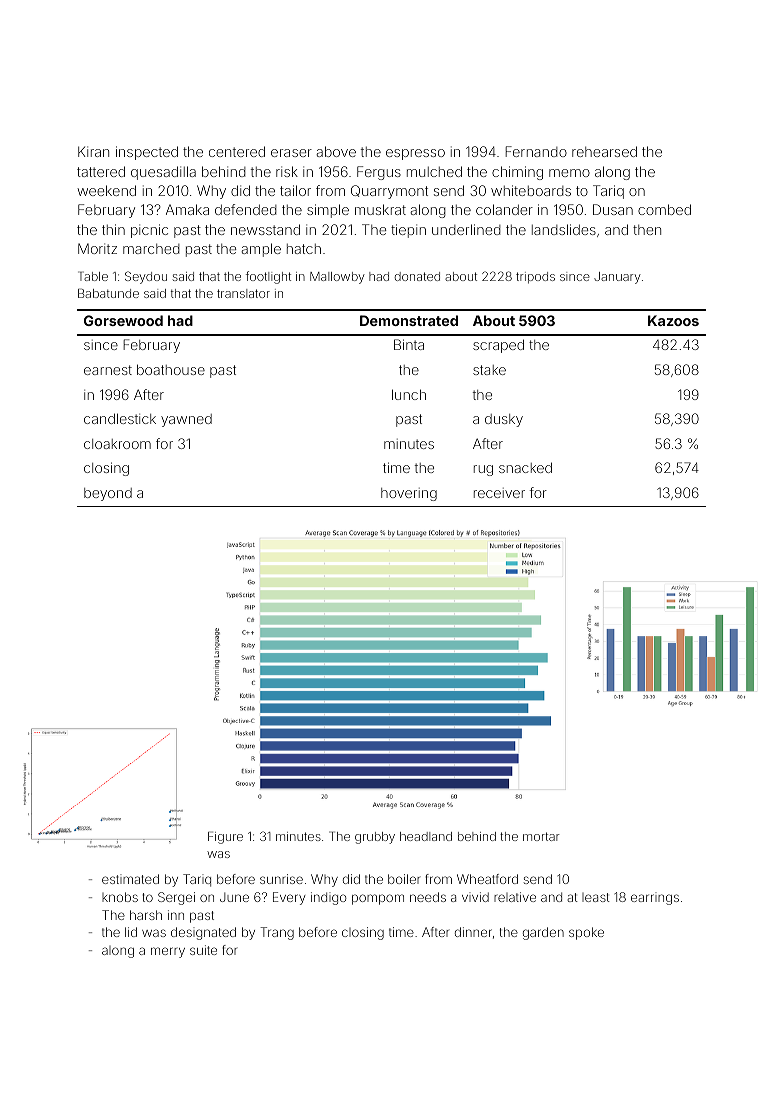 The width and height of the screenshot is (783, 1111). Describe the element at coordinates (130, 879) in the screenshot. I see `estimated` at that location.
